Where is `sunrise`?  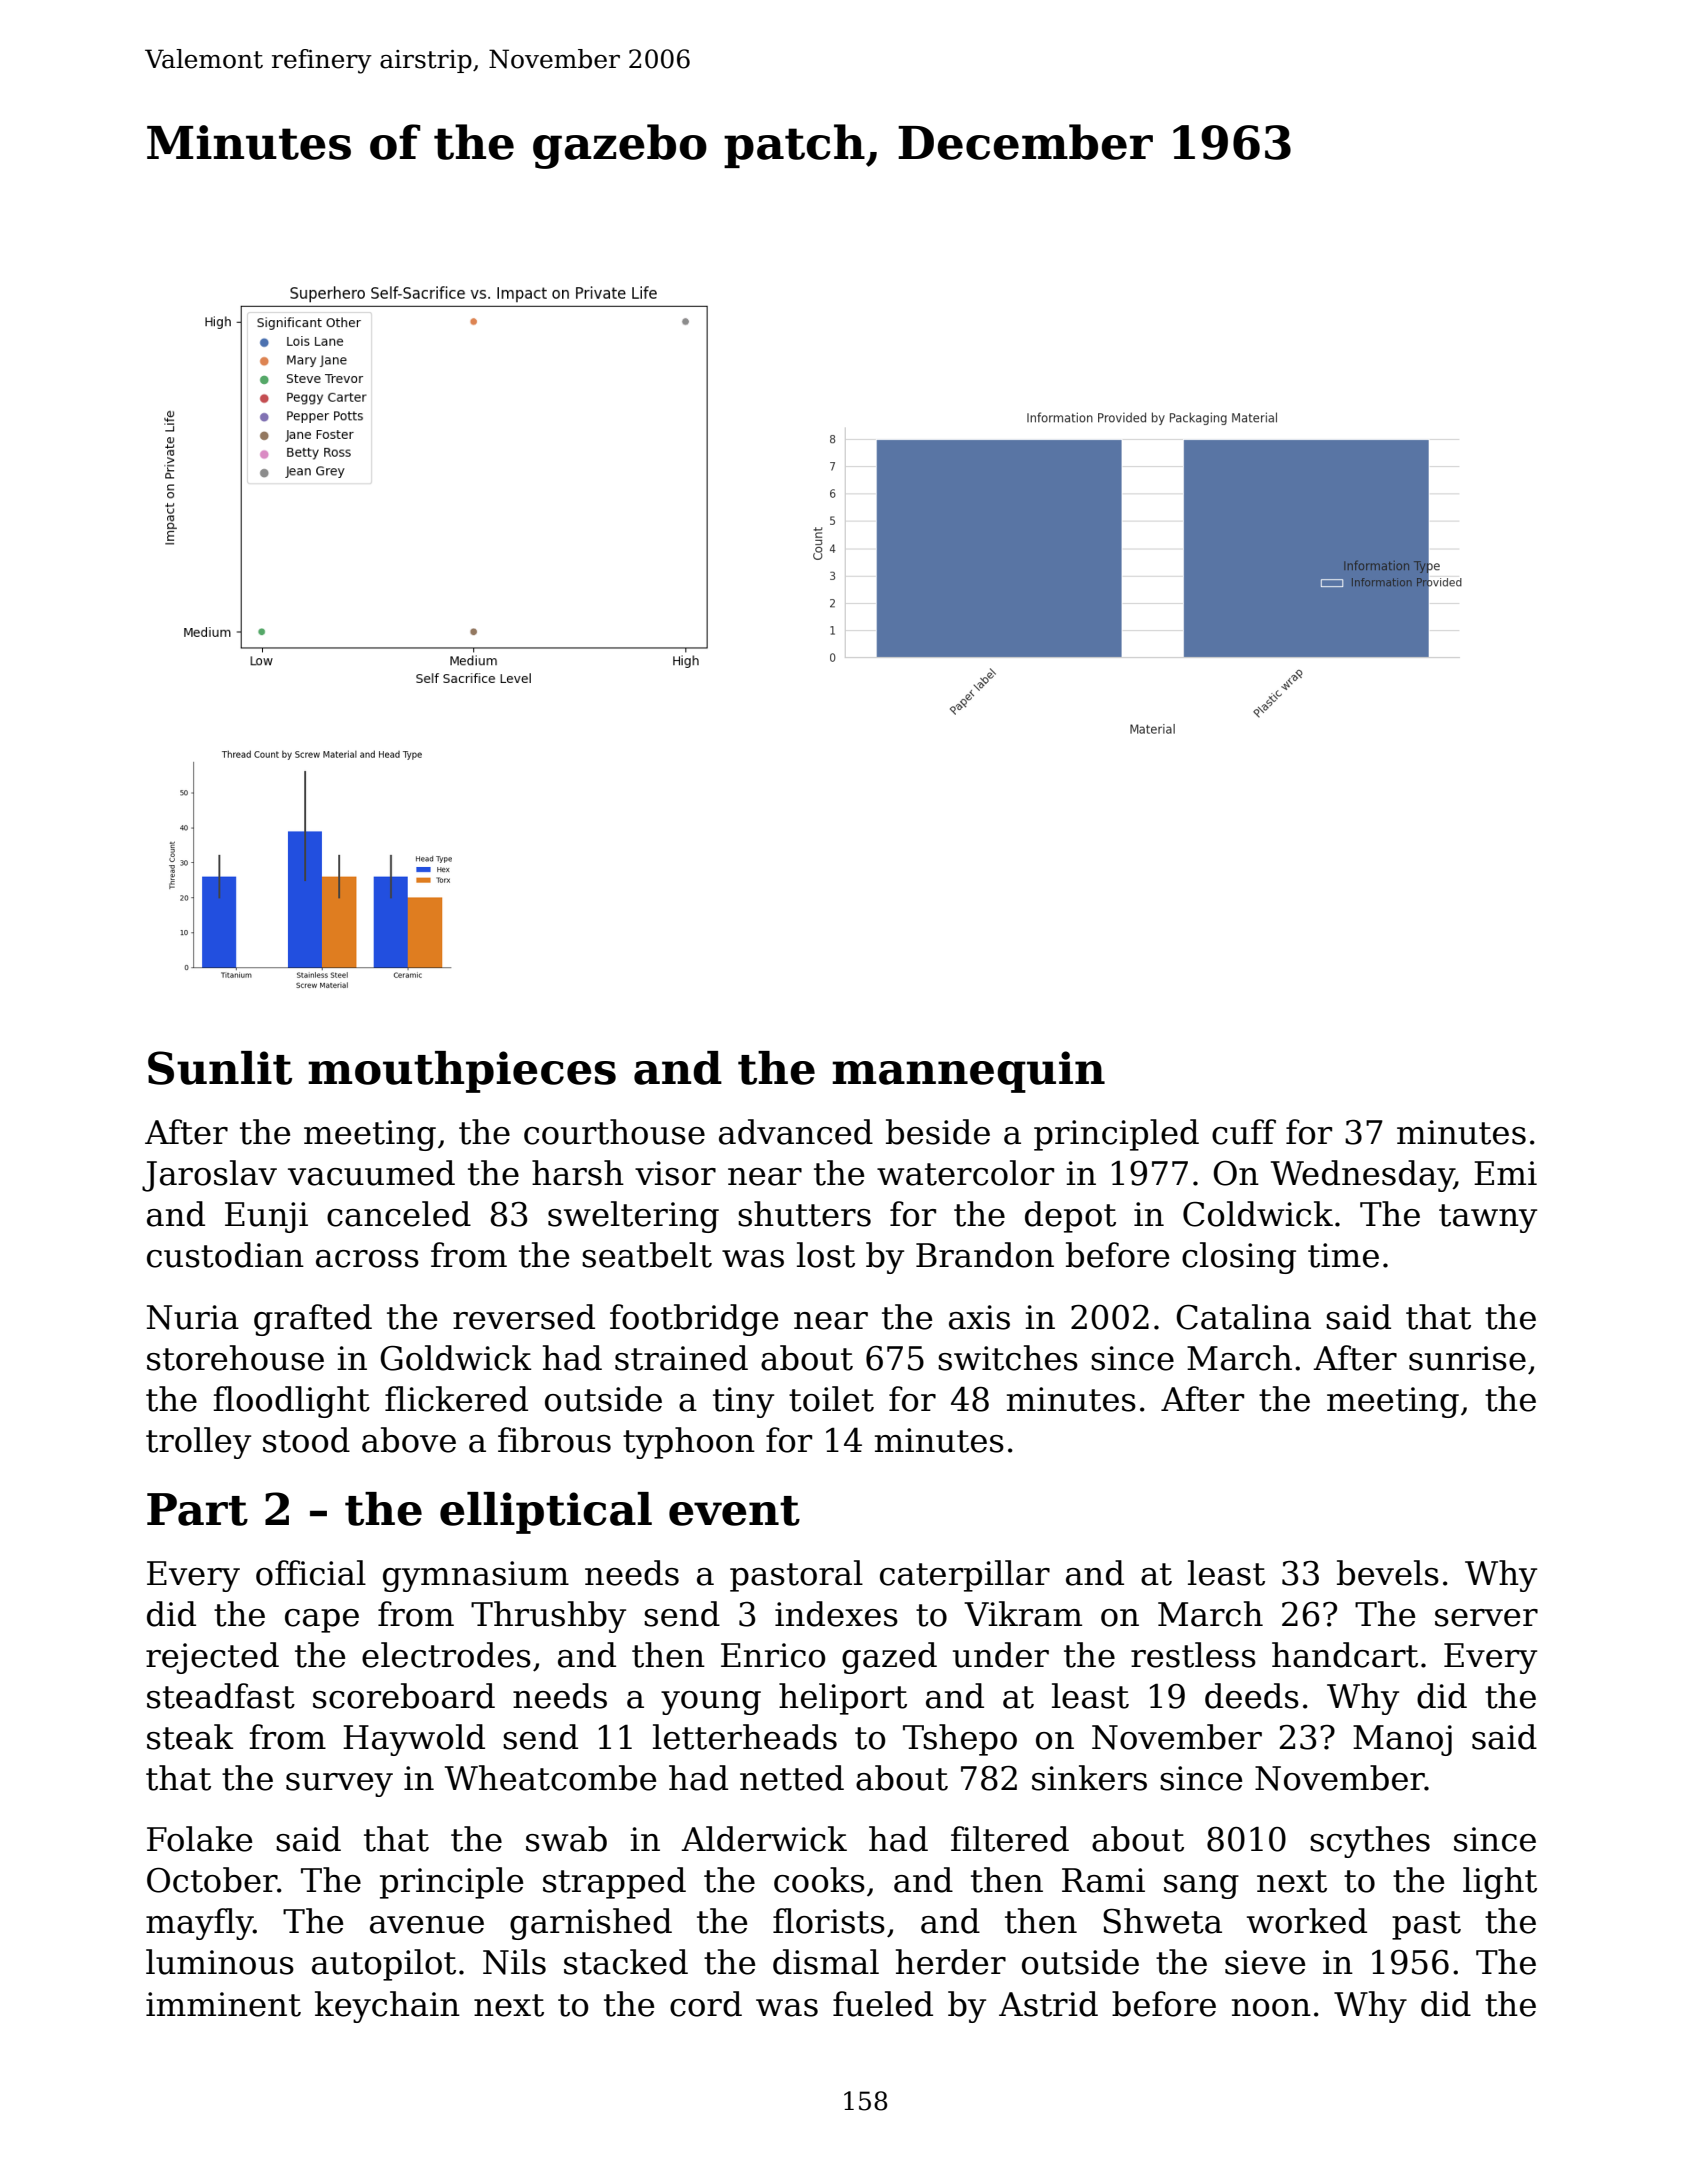
sunrise is located at coordinates (1467, 1358).
